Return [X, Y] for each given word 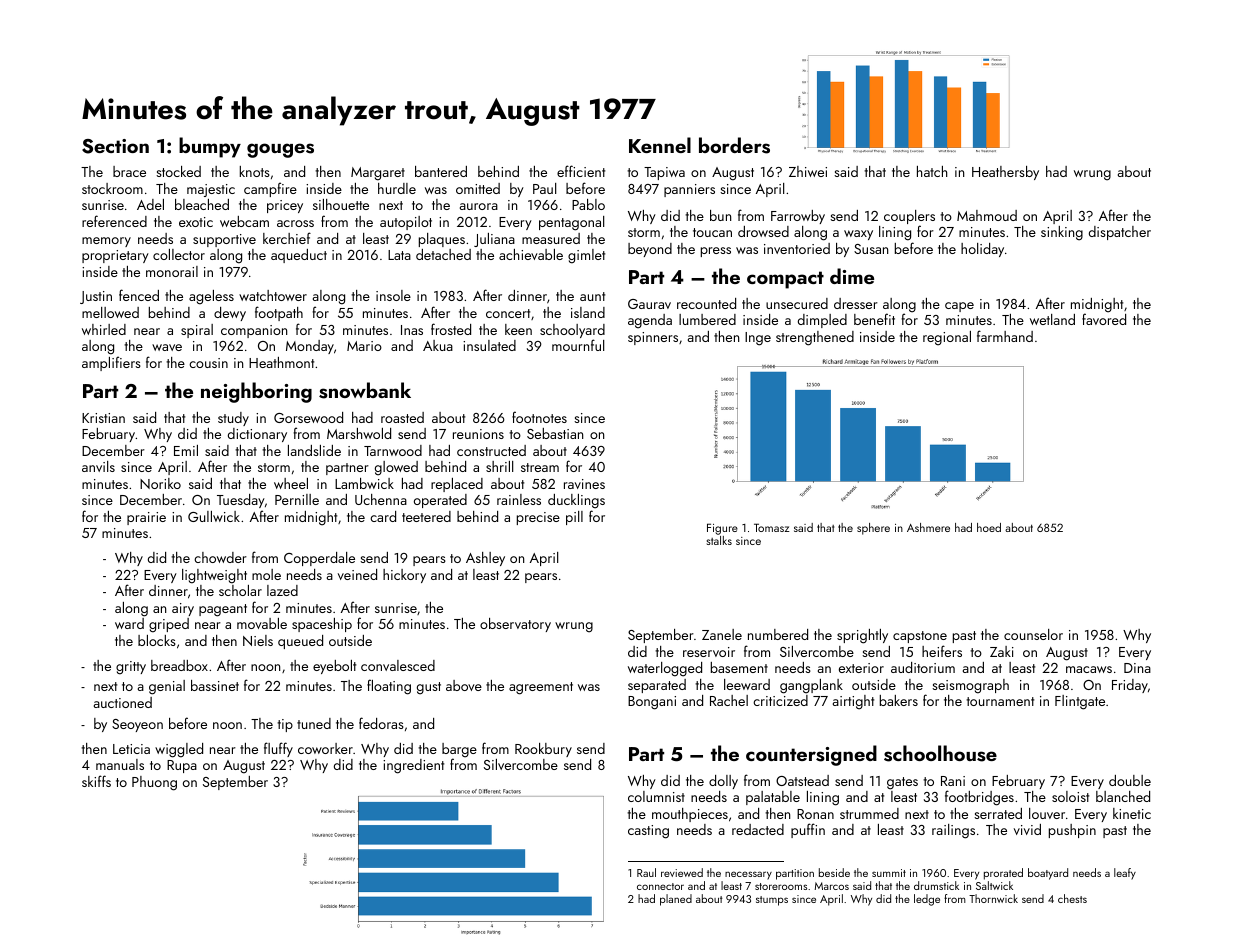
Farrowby [798, 217]
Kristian [103, 418]
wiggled [179, 750]
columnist [656, 796]
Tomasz [771, 527]
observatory [515, 625]
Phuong [154, 783]
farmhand [1005, 336]
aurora [479, 206]
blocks [157, 640]
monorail [172, 271]
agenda [650, 321]
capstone [920, 637]
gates [902, 783]
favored [1104, 319]
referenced [114, 221]
